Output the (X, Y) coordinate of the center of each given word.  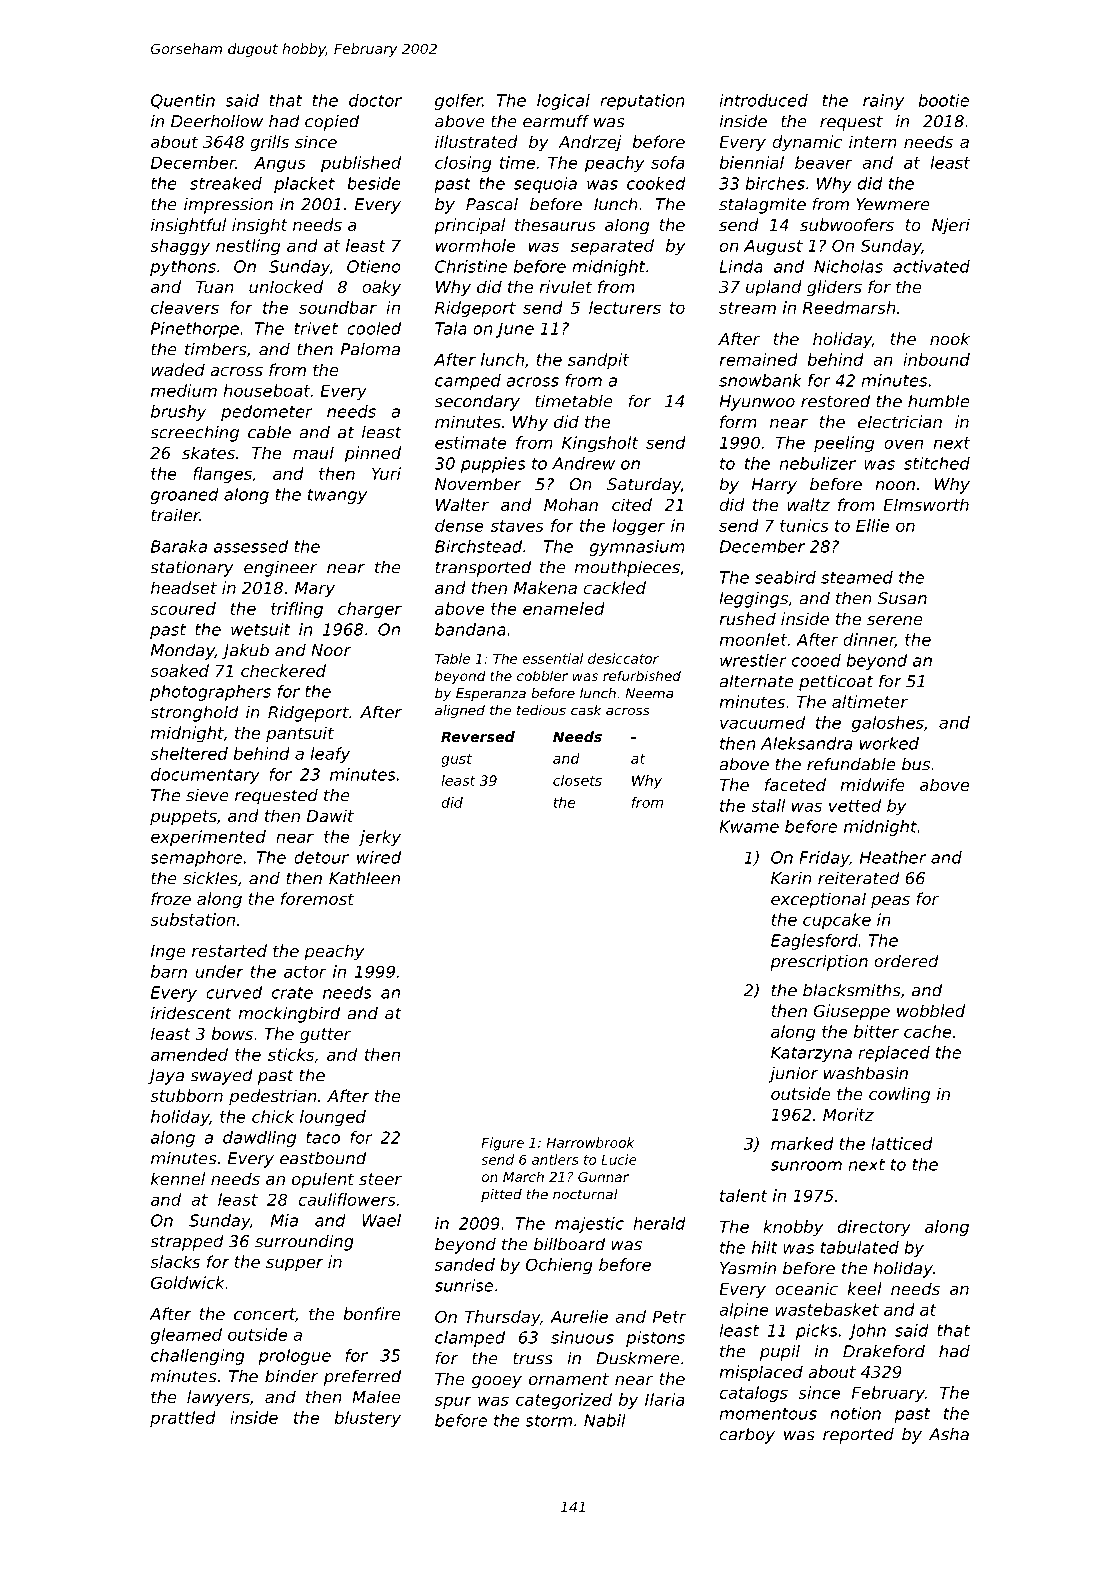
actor (305, 972)
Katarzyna (811, 1054)
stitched (937, 463)
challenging (198, 1357)
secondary (477, 402)
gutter (325, 1036)
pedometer (267, 413)
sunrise (464, 1285)
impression (228, 205)
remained (758, 359)
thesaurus (555, 224)
